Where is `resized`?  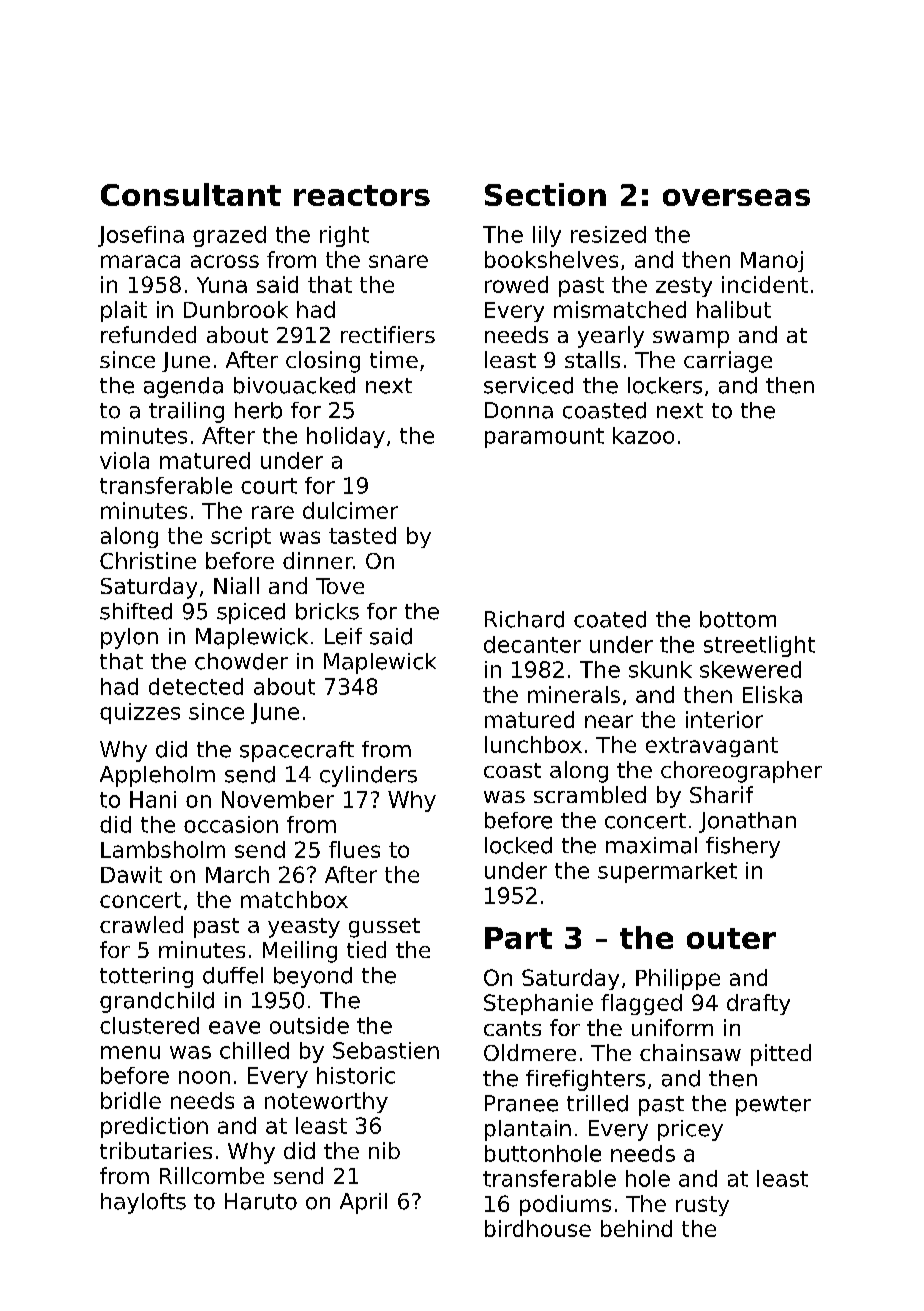
resized is located at coordinates (608, 234).
